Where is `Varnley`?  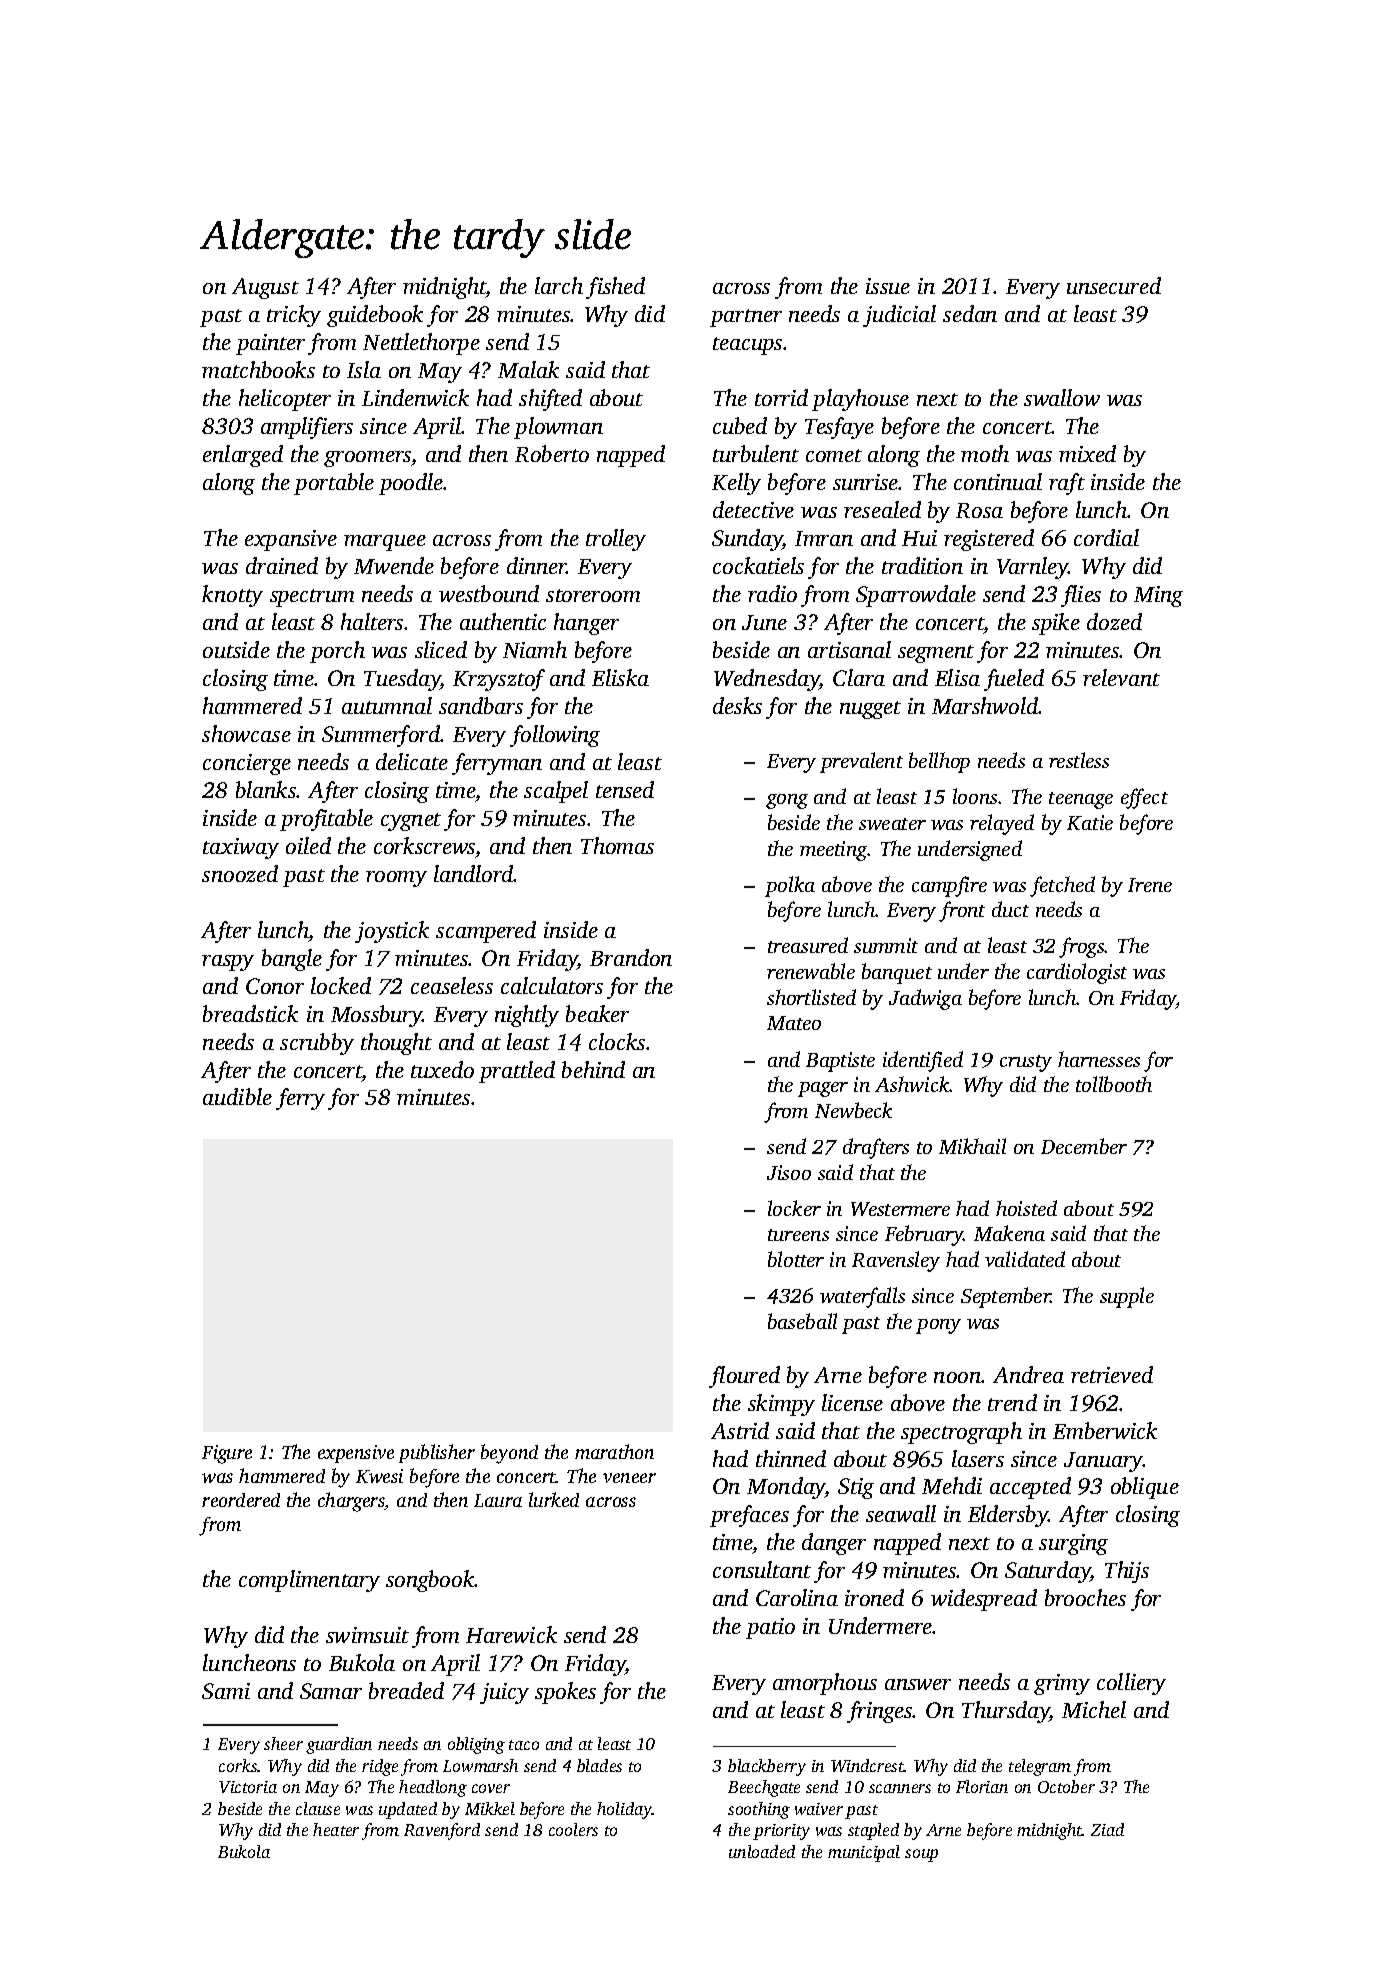
Varnley is located at coordinates (1033, 568).
